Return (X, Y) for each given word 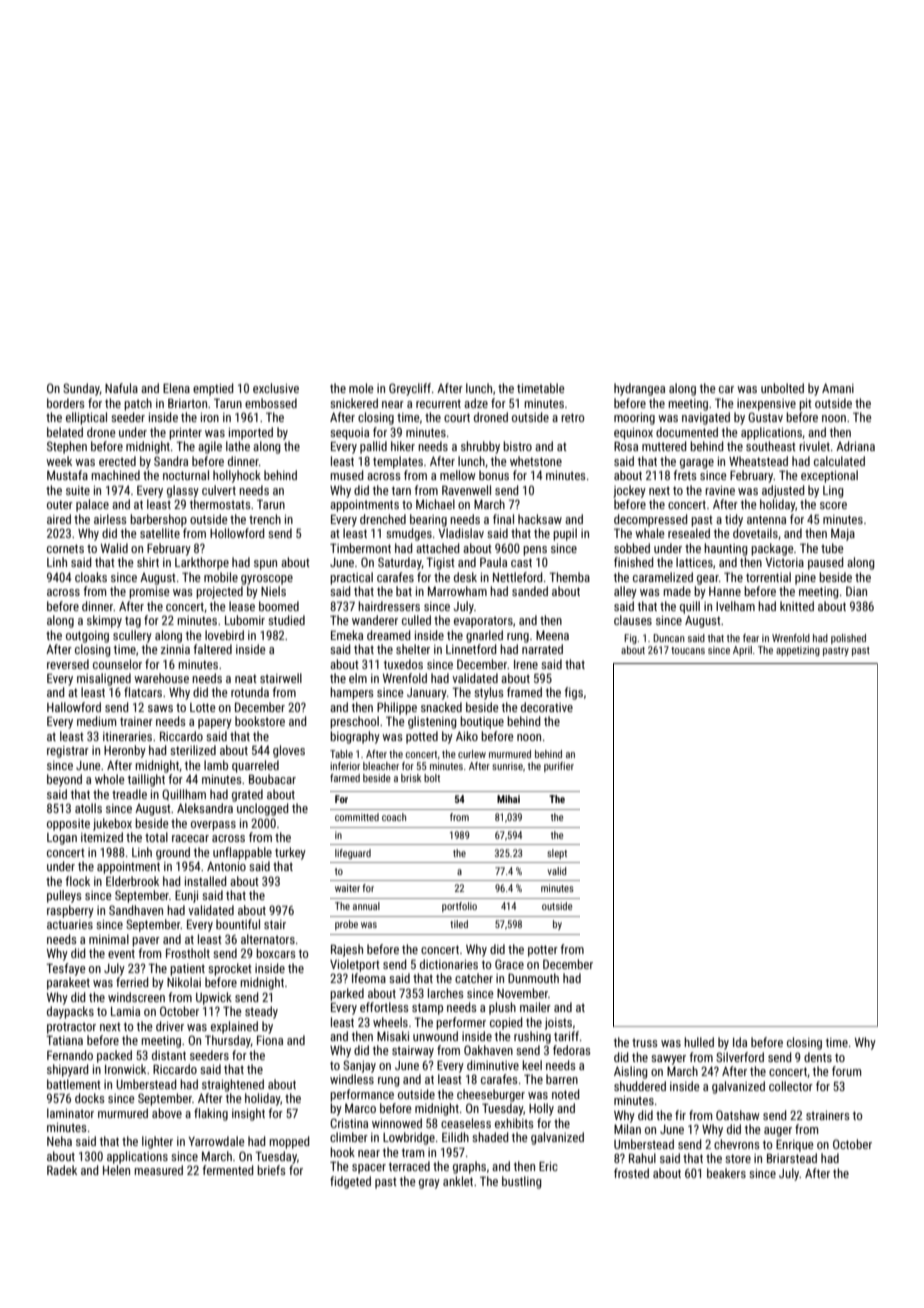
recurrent (438, 403)
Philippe (397, 708)
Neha (59, 1141)
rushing (532, 1037)
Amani (838, 388)
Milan (627, 1129)
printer (185, 434)
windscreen (136, 997)
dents (818, 1057)
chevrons (737, 1144)
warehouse (161, 678)
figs (573, 693)
